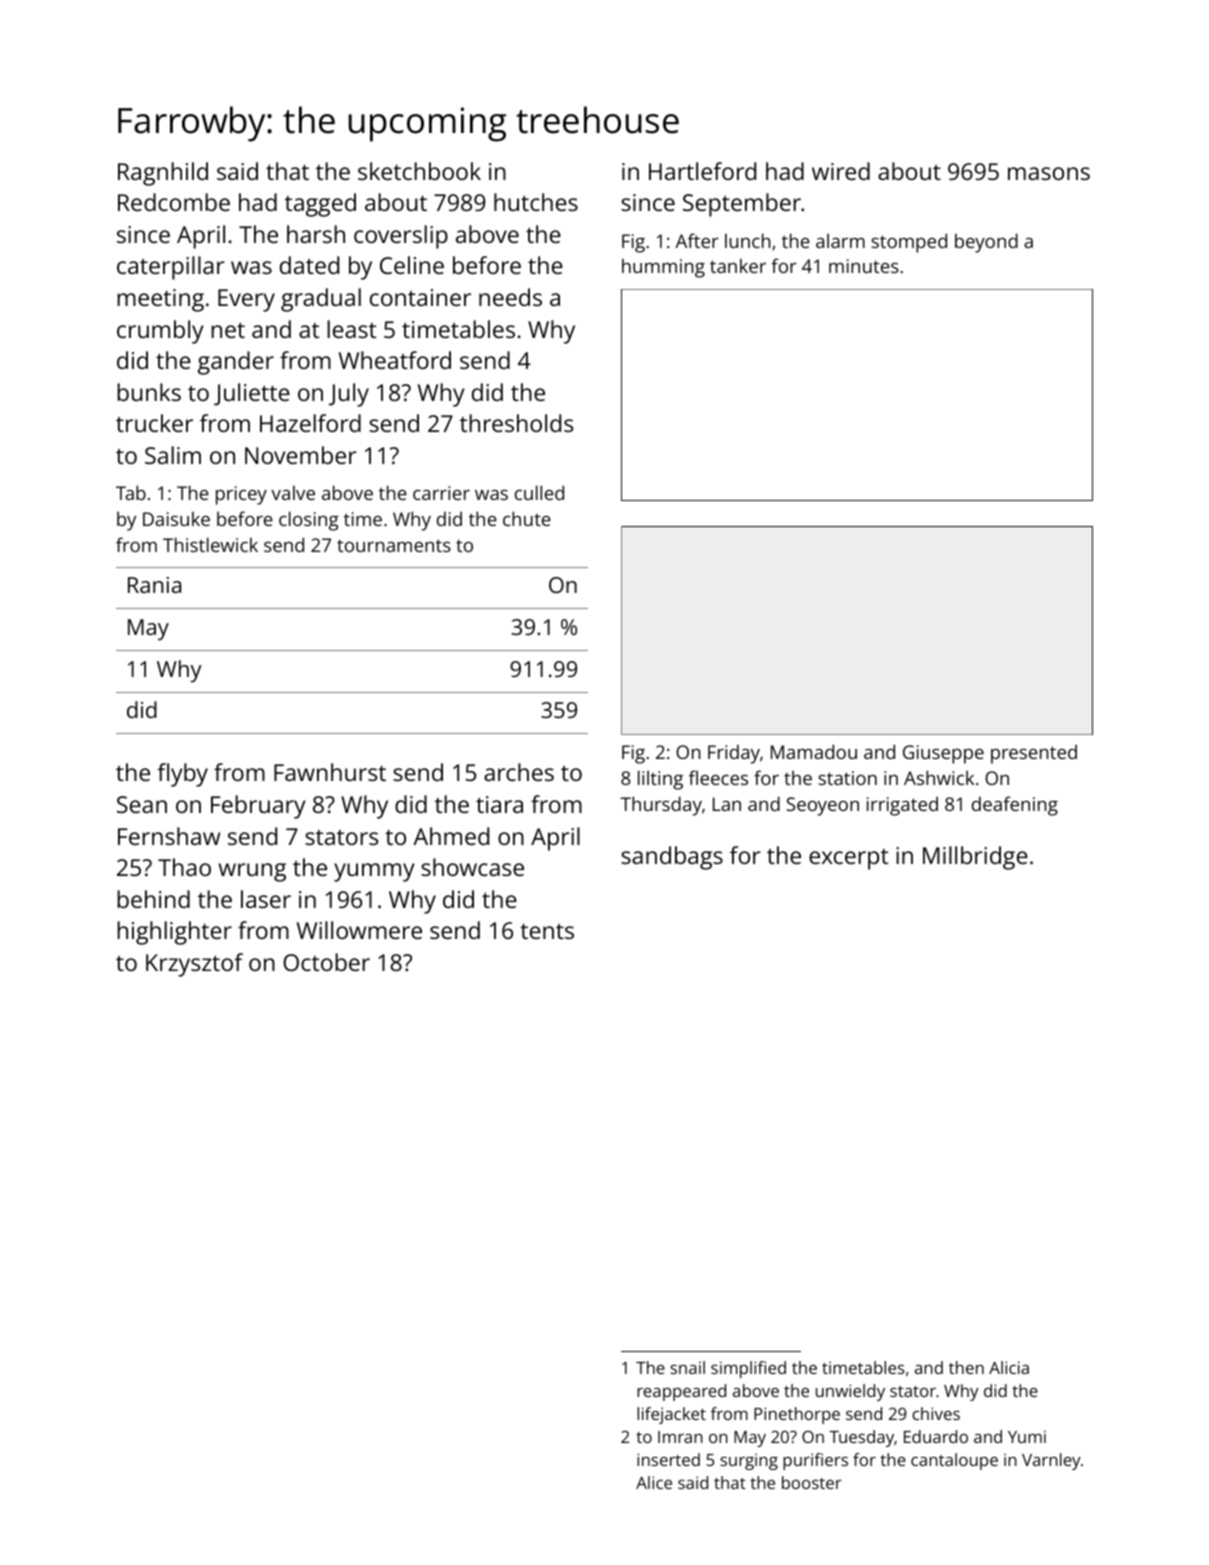 Image resolution: width=1209 pixels, height=1565 pixels. I want to click on snail, so click(687, 1367).
